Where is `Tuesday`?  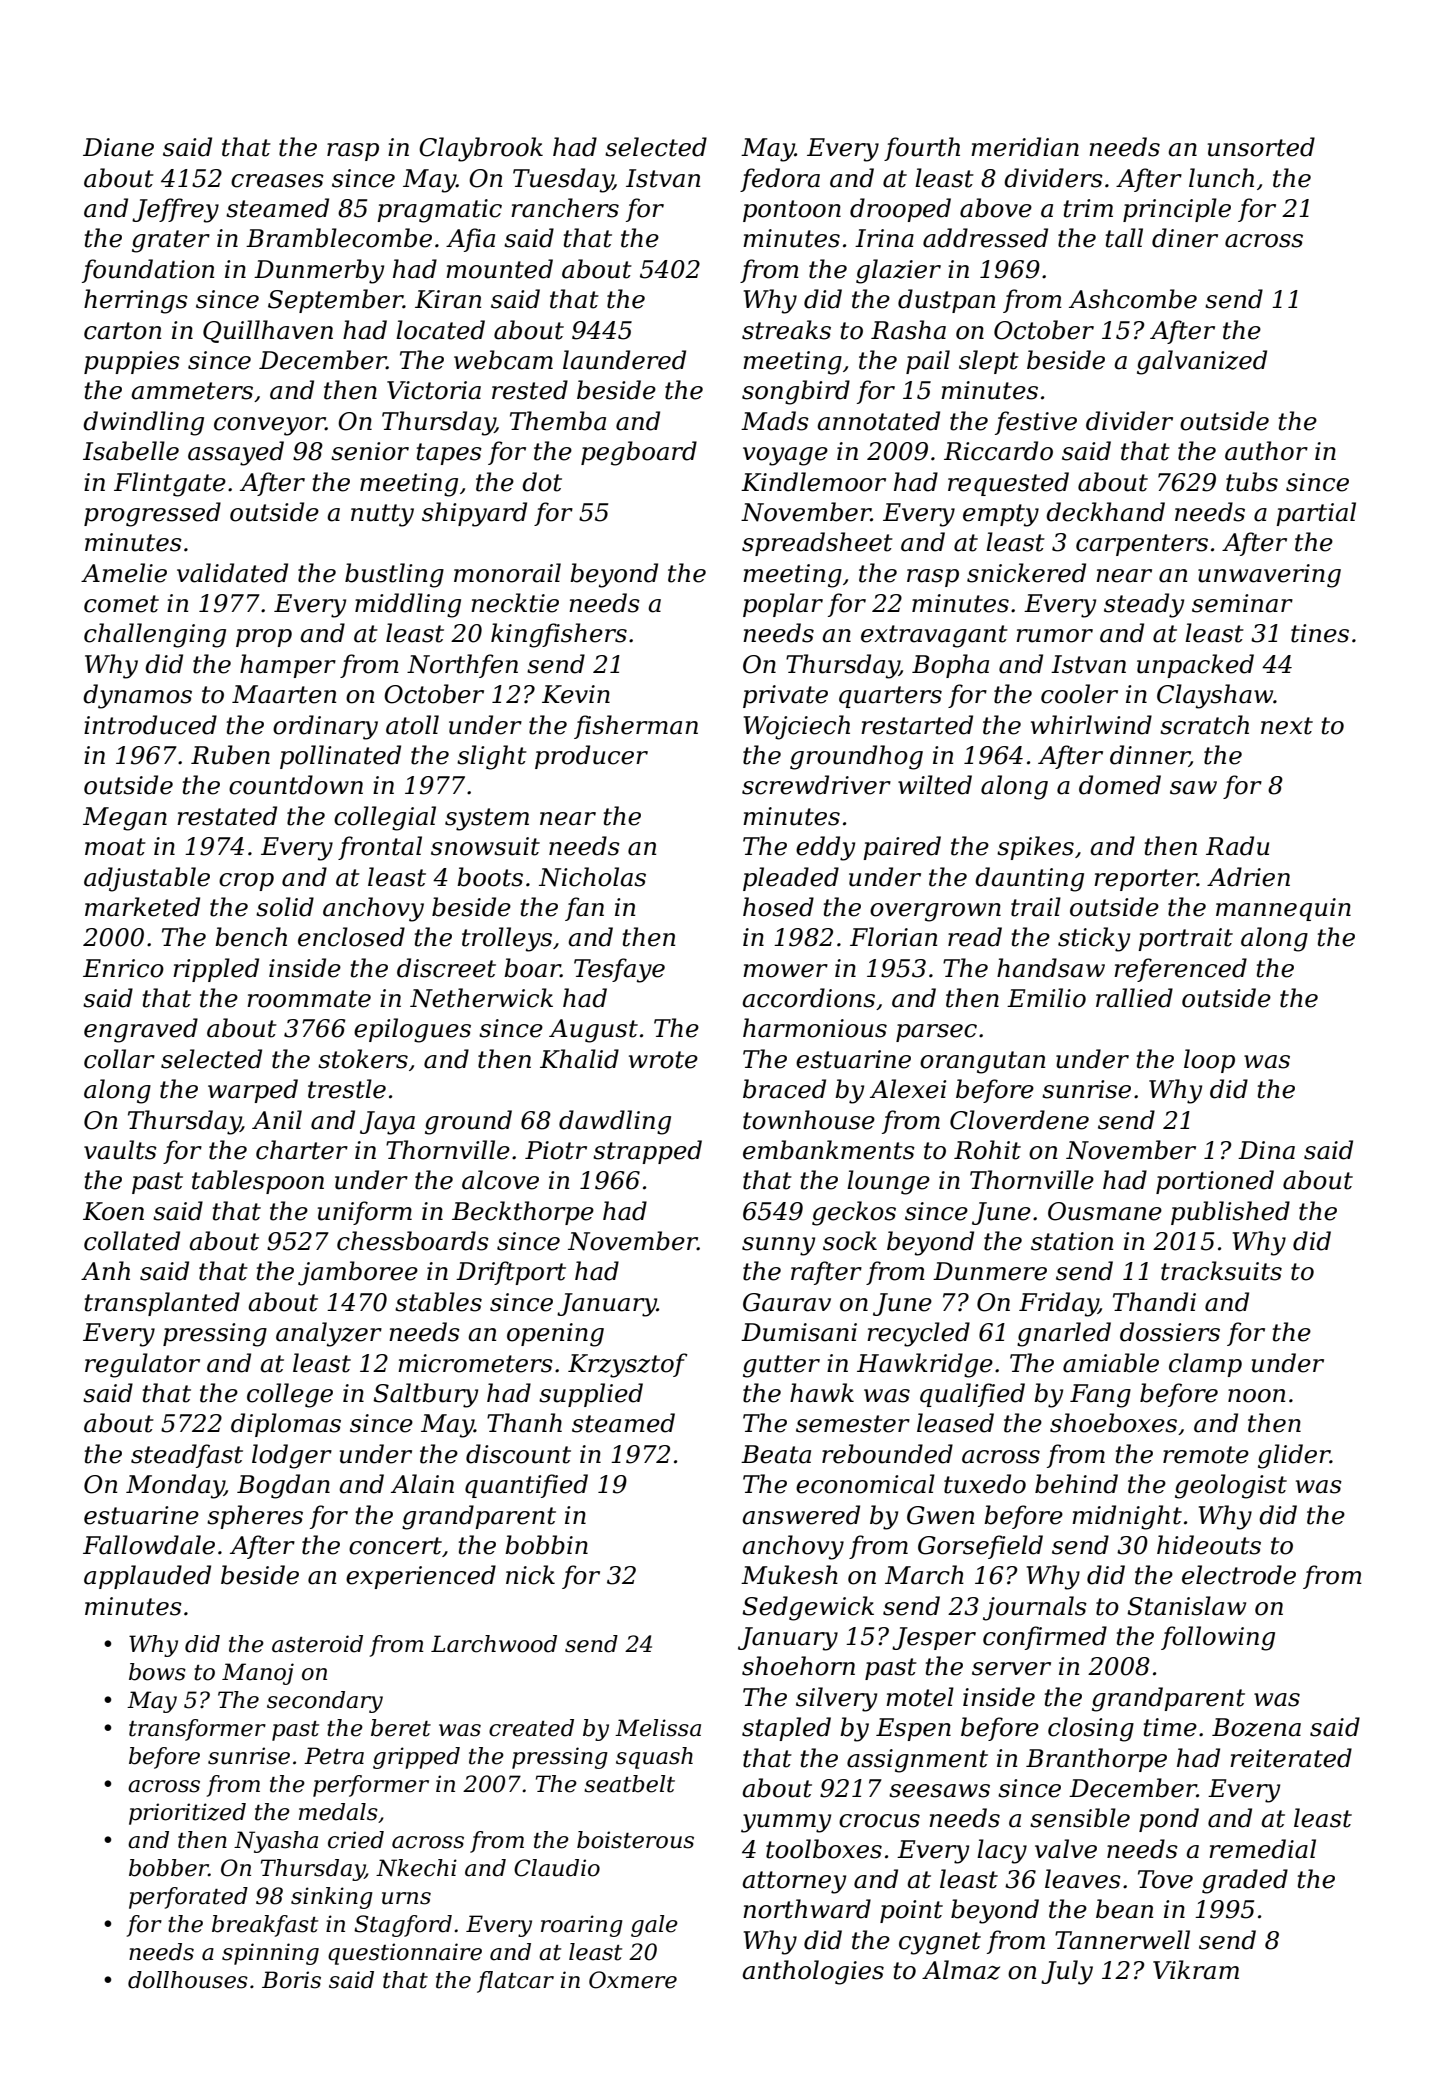
Tuesday is located at coordinates (563, 180).
